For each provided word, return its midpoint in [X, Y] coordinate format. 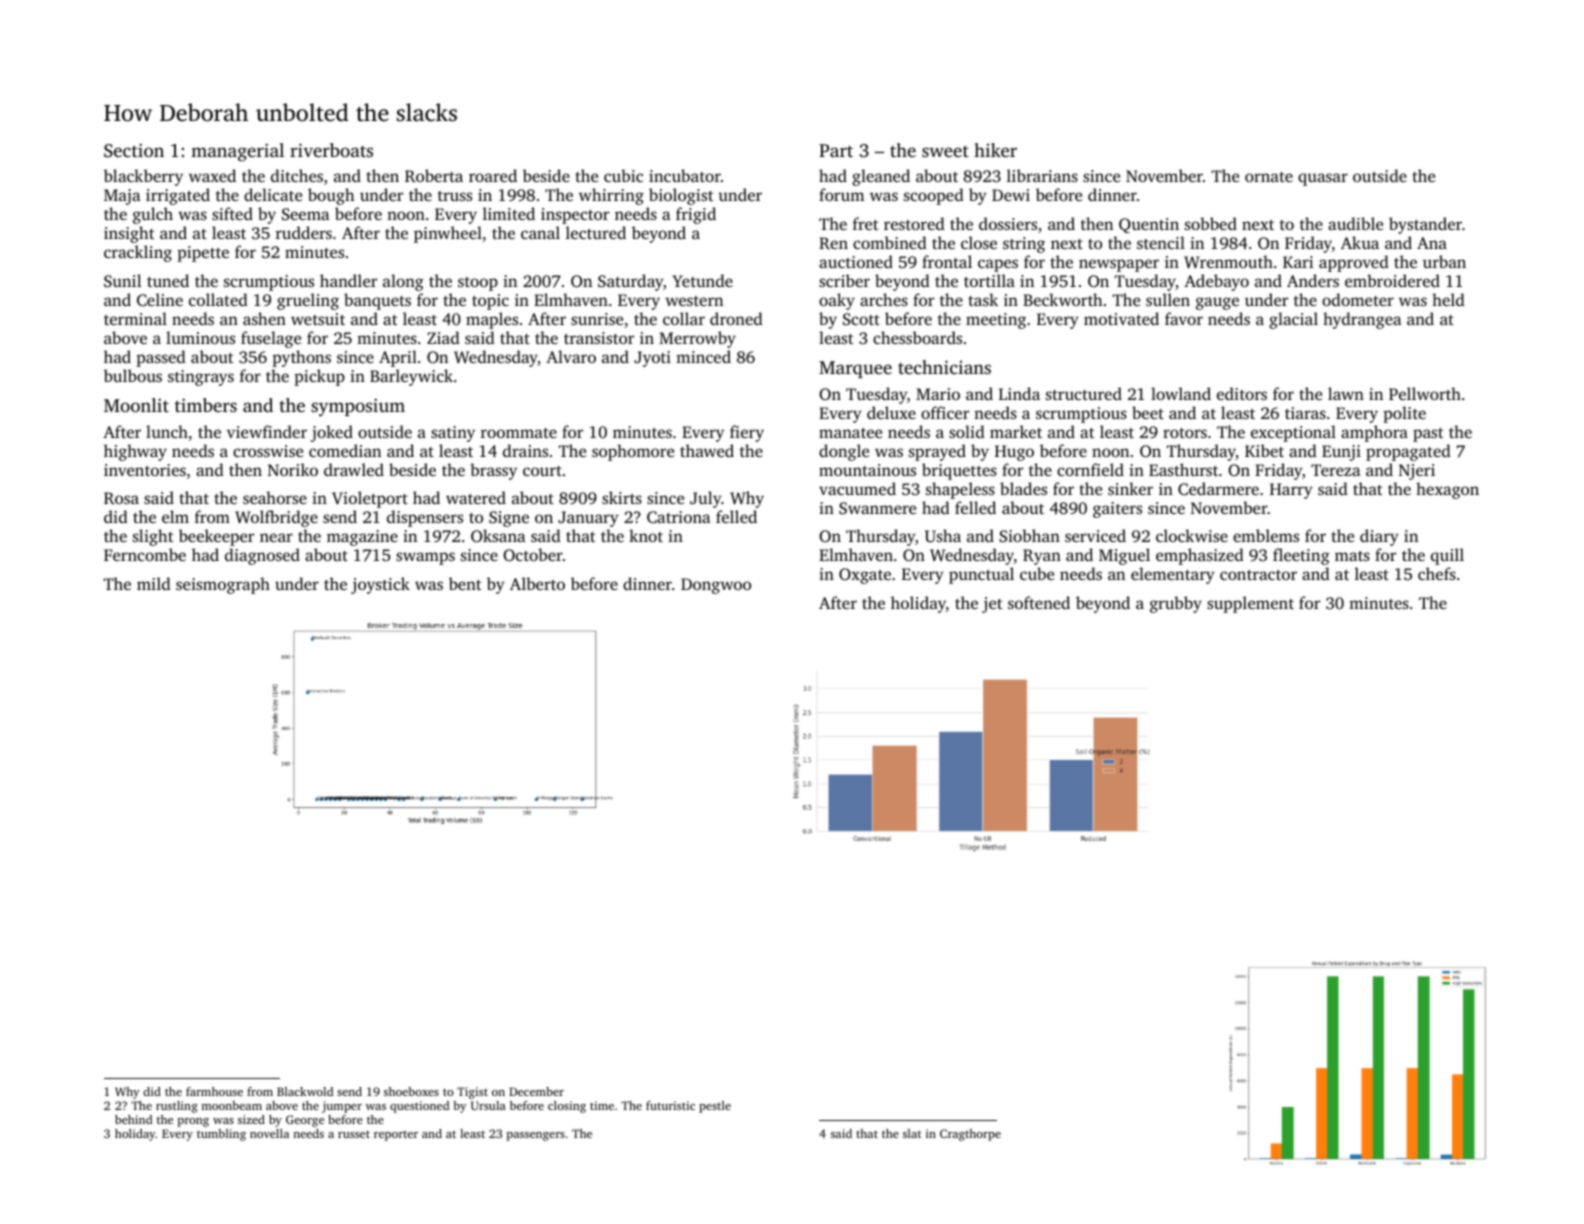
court [542, 471]
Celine [160, 299]
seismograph [223, 585]
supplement [1250, 604]
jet [992, 605]
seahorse [275, 497]
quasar [1323, 179]
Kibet [1264, 450]
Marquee [855, 369]
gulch [153, 215]
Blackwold [305, 1091]
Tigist [472, 1093]
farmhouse [214, 1091]
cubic [623, 175]
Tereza [1336, 470]
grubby [1176, 604]
